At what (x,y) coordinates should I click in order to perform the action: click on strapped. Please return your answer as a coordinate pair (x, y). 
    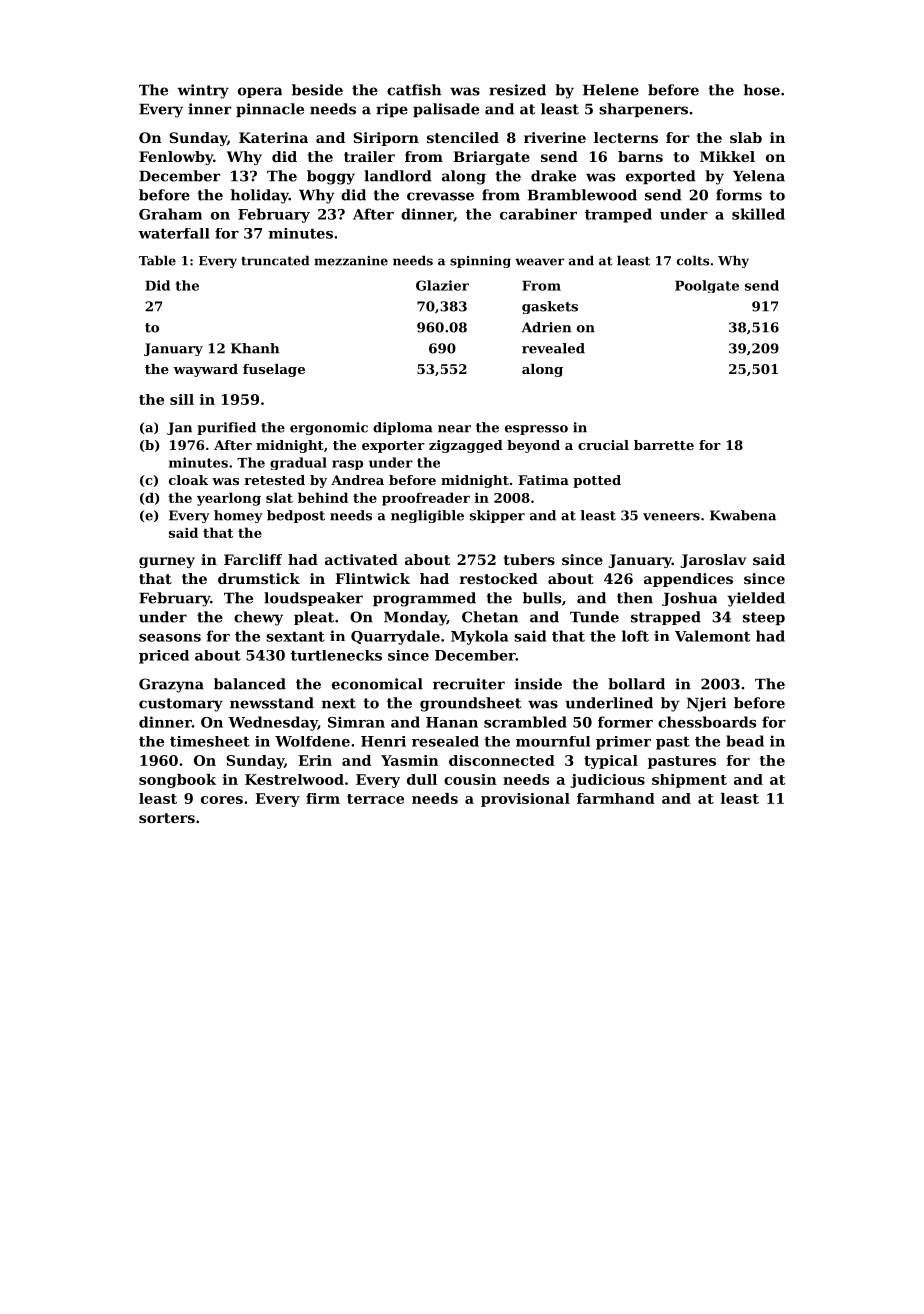
    Looking at the image, I should click on (666, 618).
